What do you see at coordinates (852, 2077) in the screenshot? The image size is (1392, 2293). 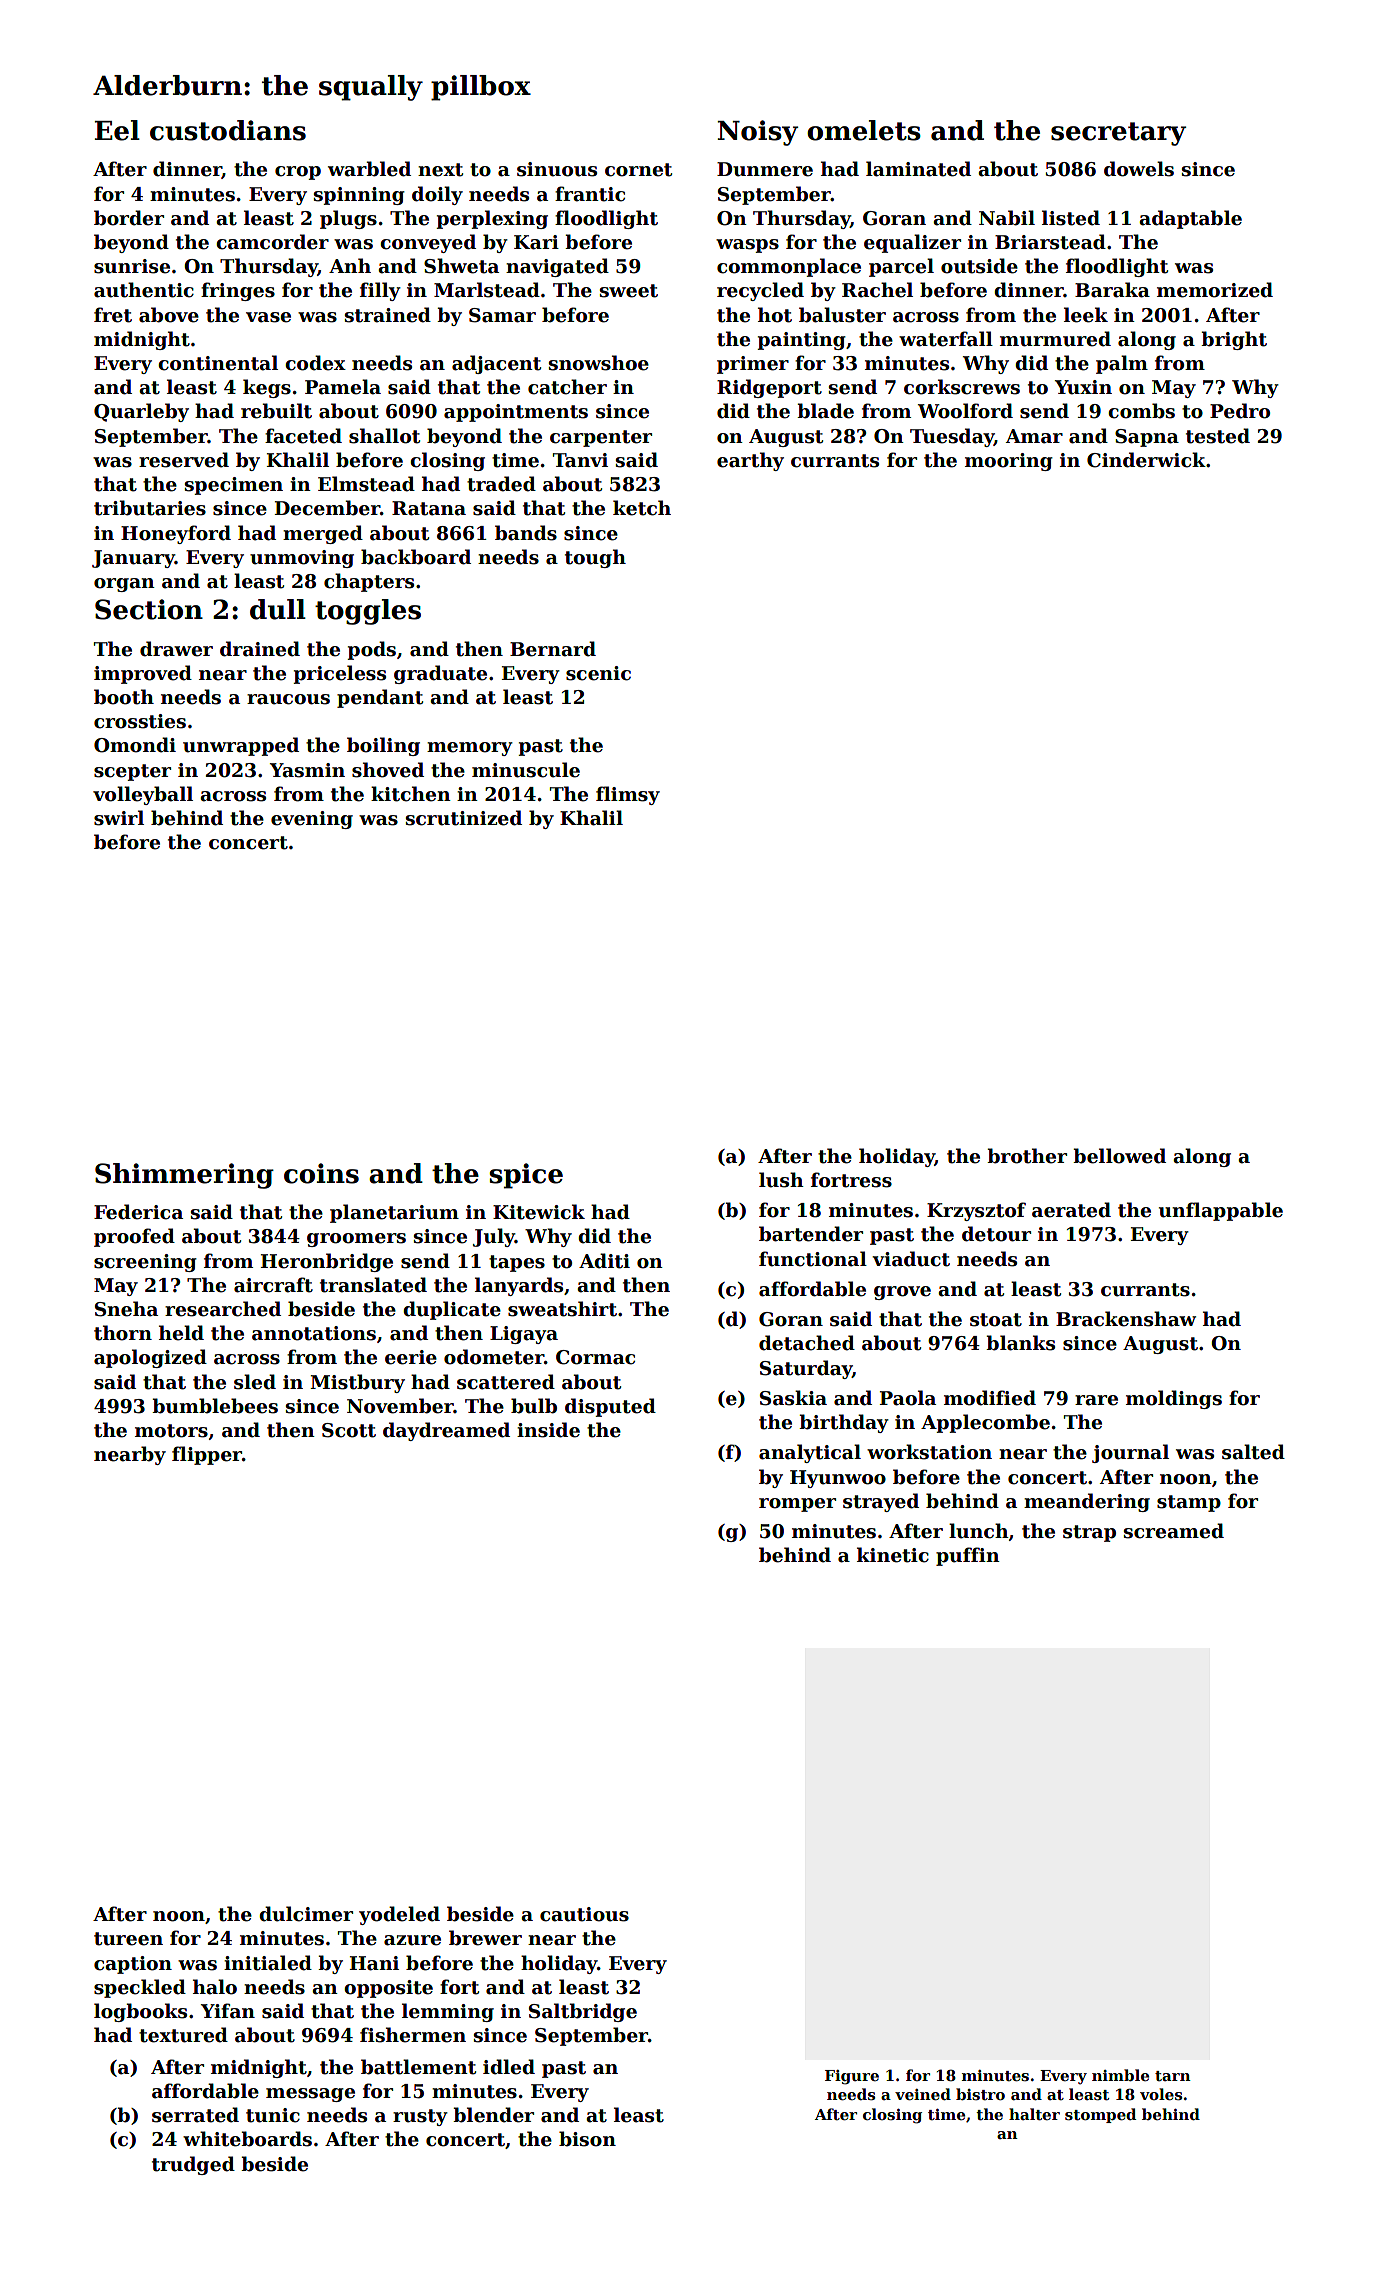 I see `Figure` at bounding box center [852, 2077].
